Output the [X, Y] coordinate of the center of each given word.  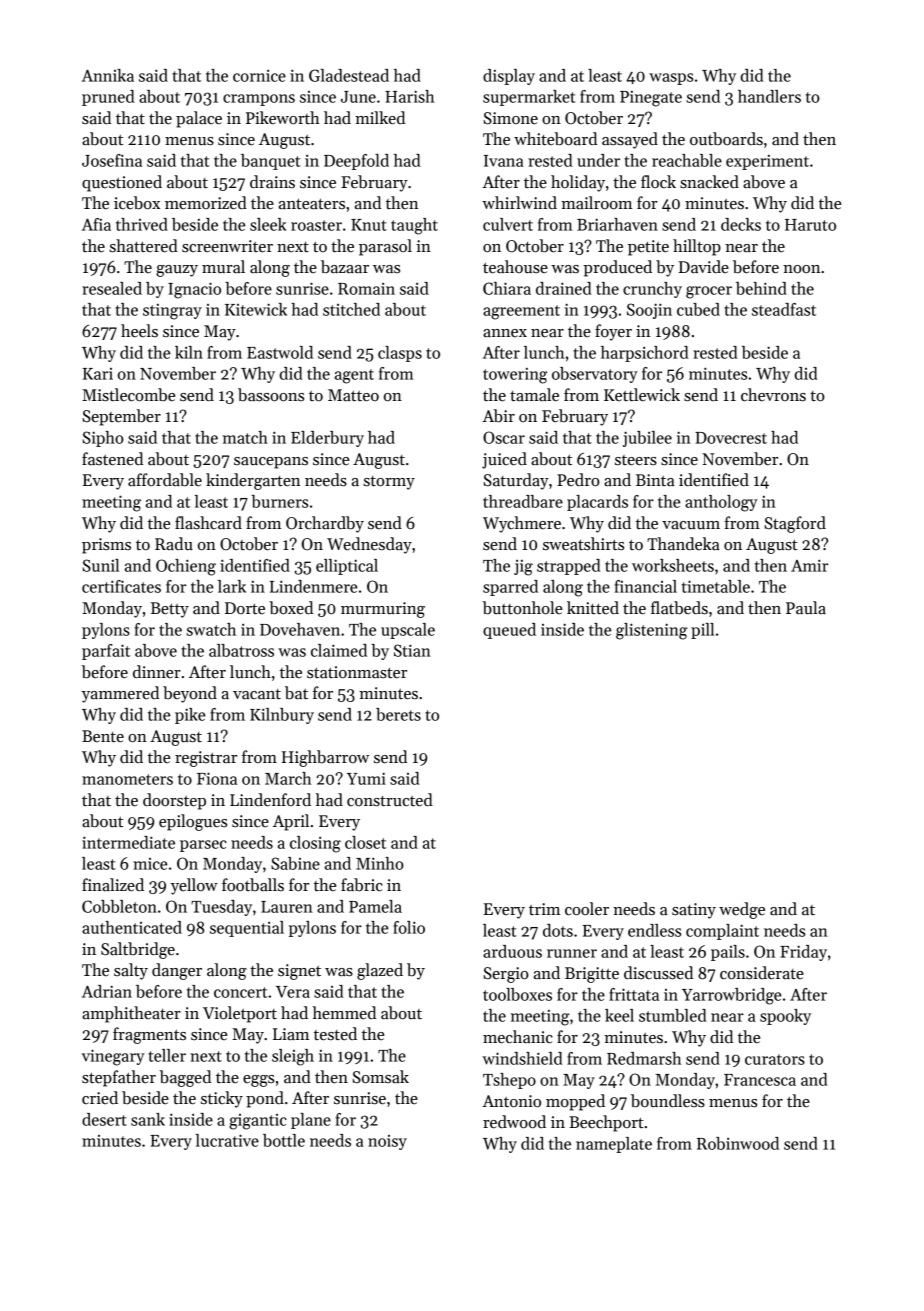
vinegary [113, 1057]
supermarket [529, 98]
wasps [671, 79]
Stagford [795, 524]
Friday [803, 953]
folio [409, 927]
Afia [96, 224]
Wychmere [522, 524]
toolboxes [517, 994]
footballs [253, 885]
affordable [165, 480]
